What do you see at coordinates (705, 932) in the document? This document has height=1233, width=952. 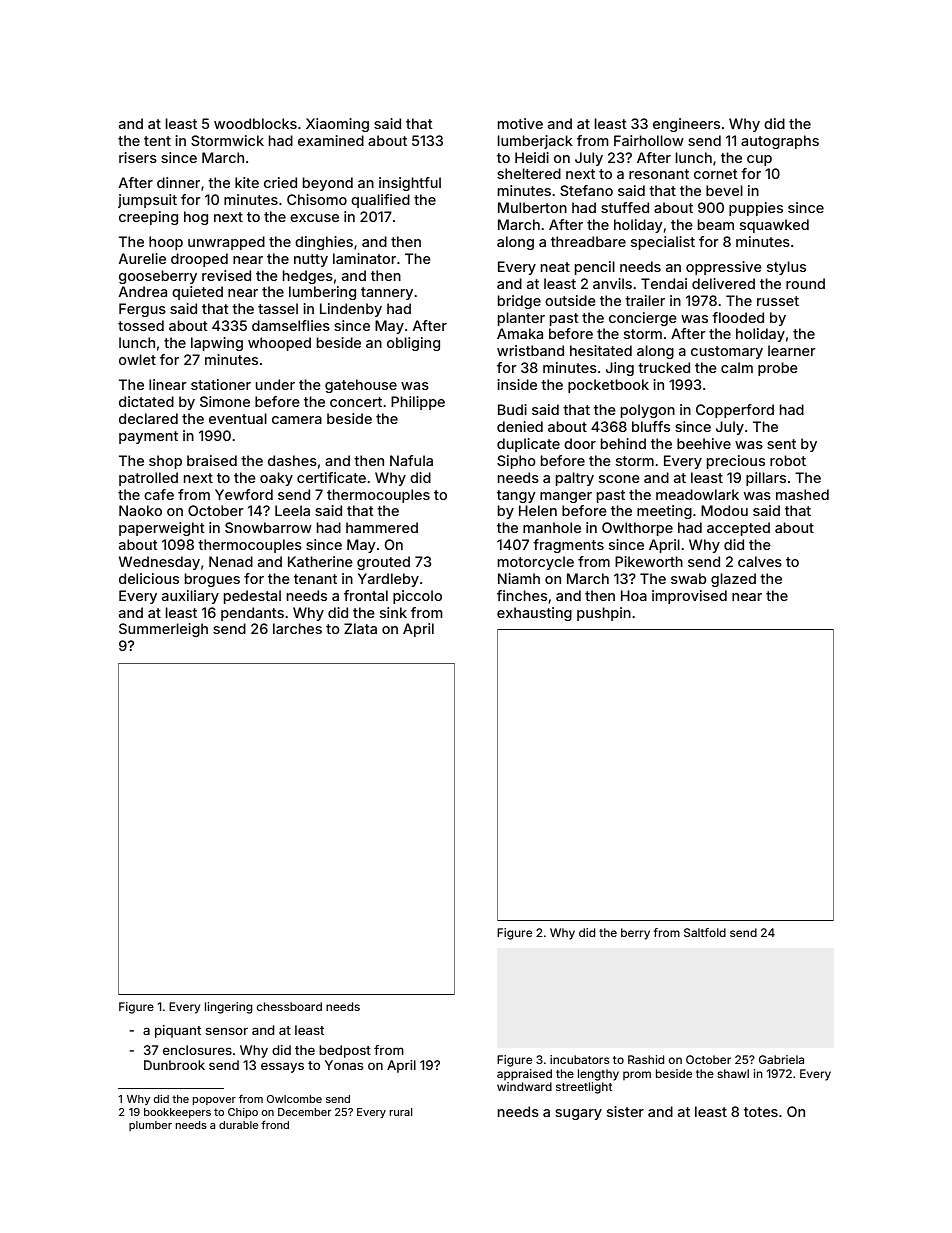 I see `Saltfold` at bounding box center [705, 932].
